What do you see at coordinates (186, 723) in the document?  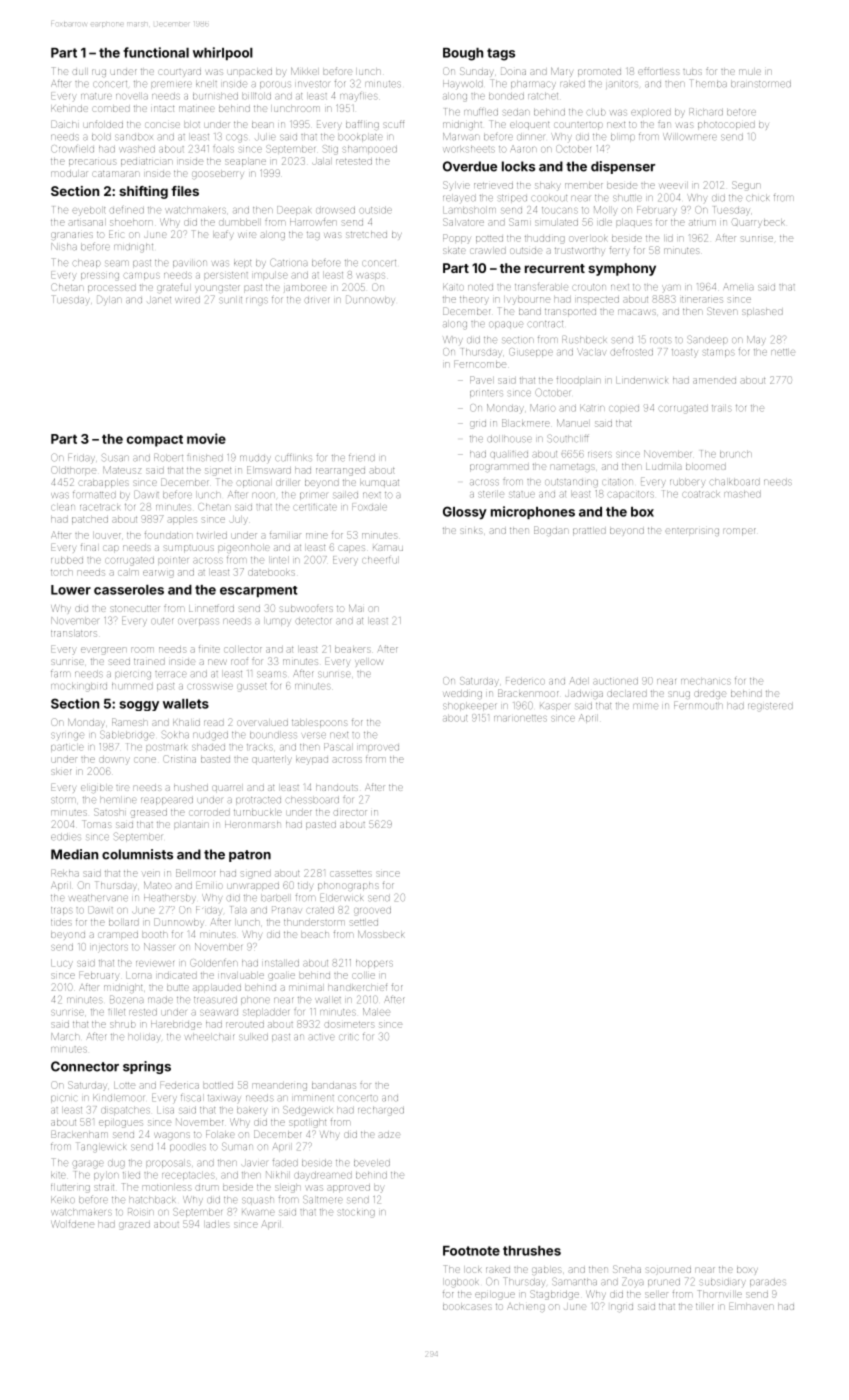 I see `Khalid` at bounding box center [186, 723].
